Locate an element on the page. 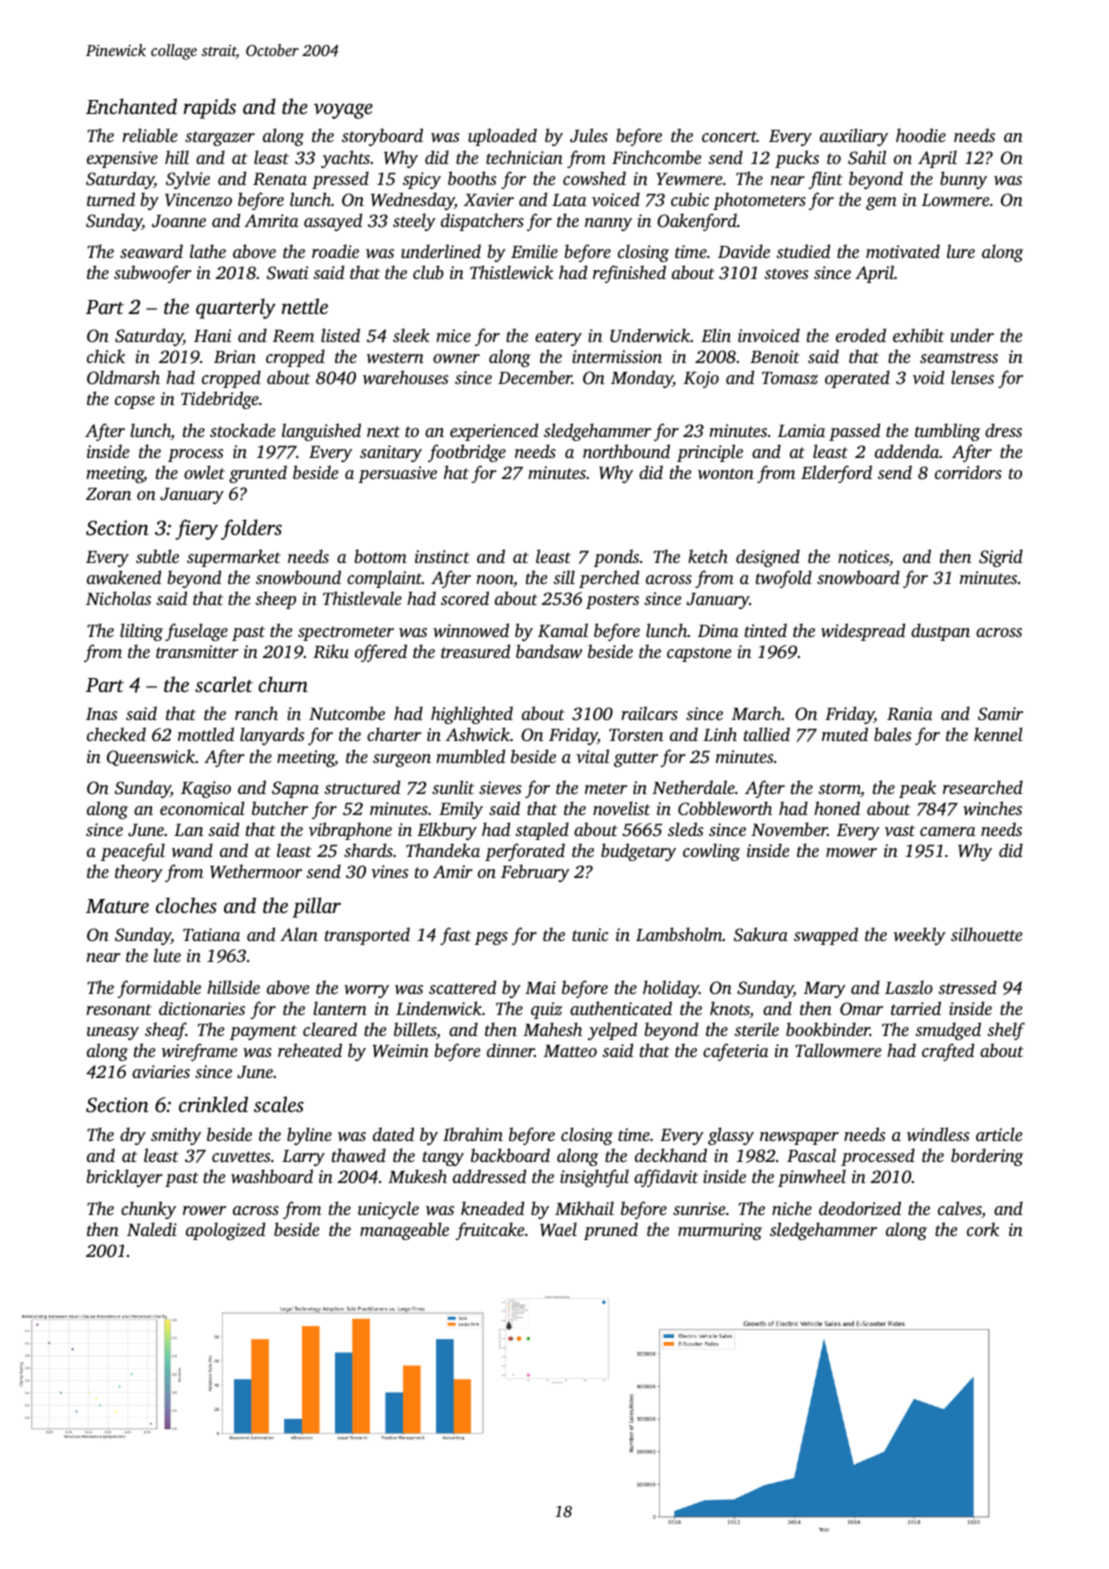  concert is located at coordinates (729, 136).
